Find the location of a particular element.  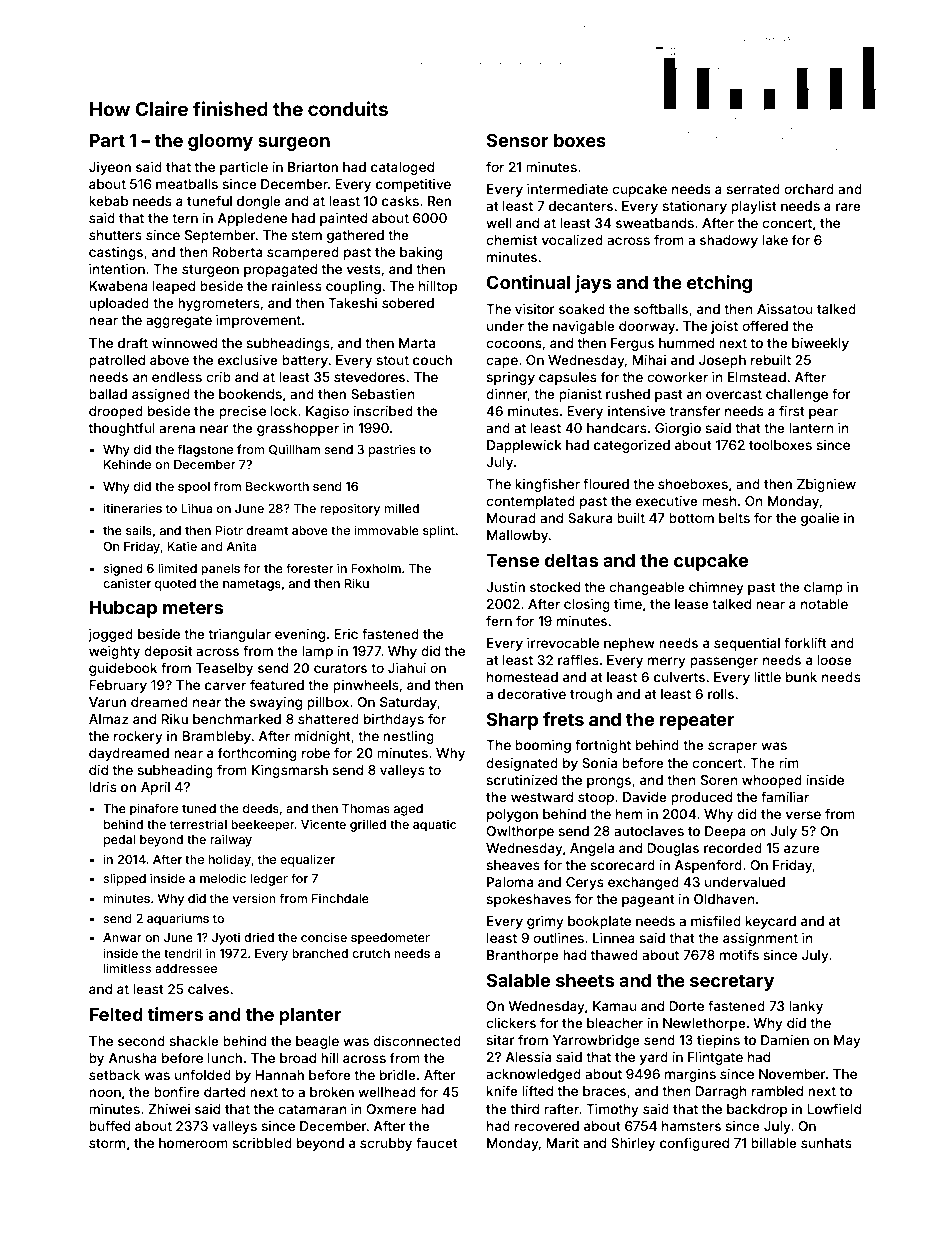

Lihua is located at coordinates (197, 508).
